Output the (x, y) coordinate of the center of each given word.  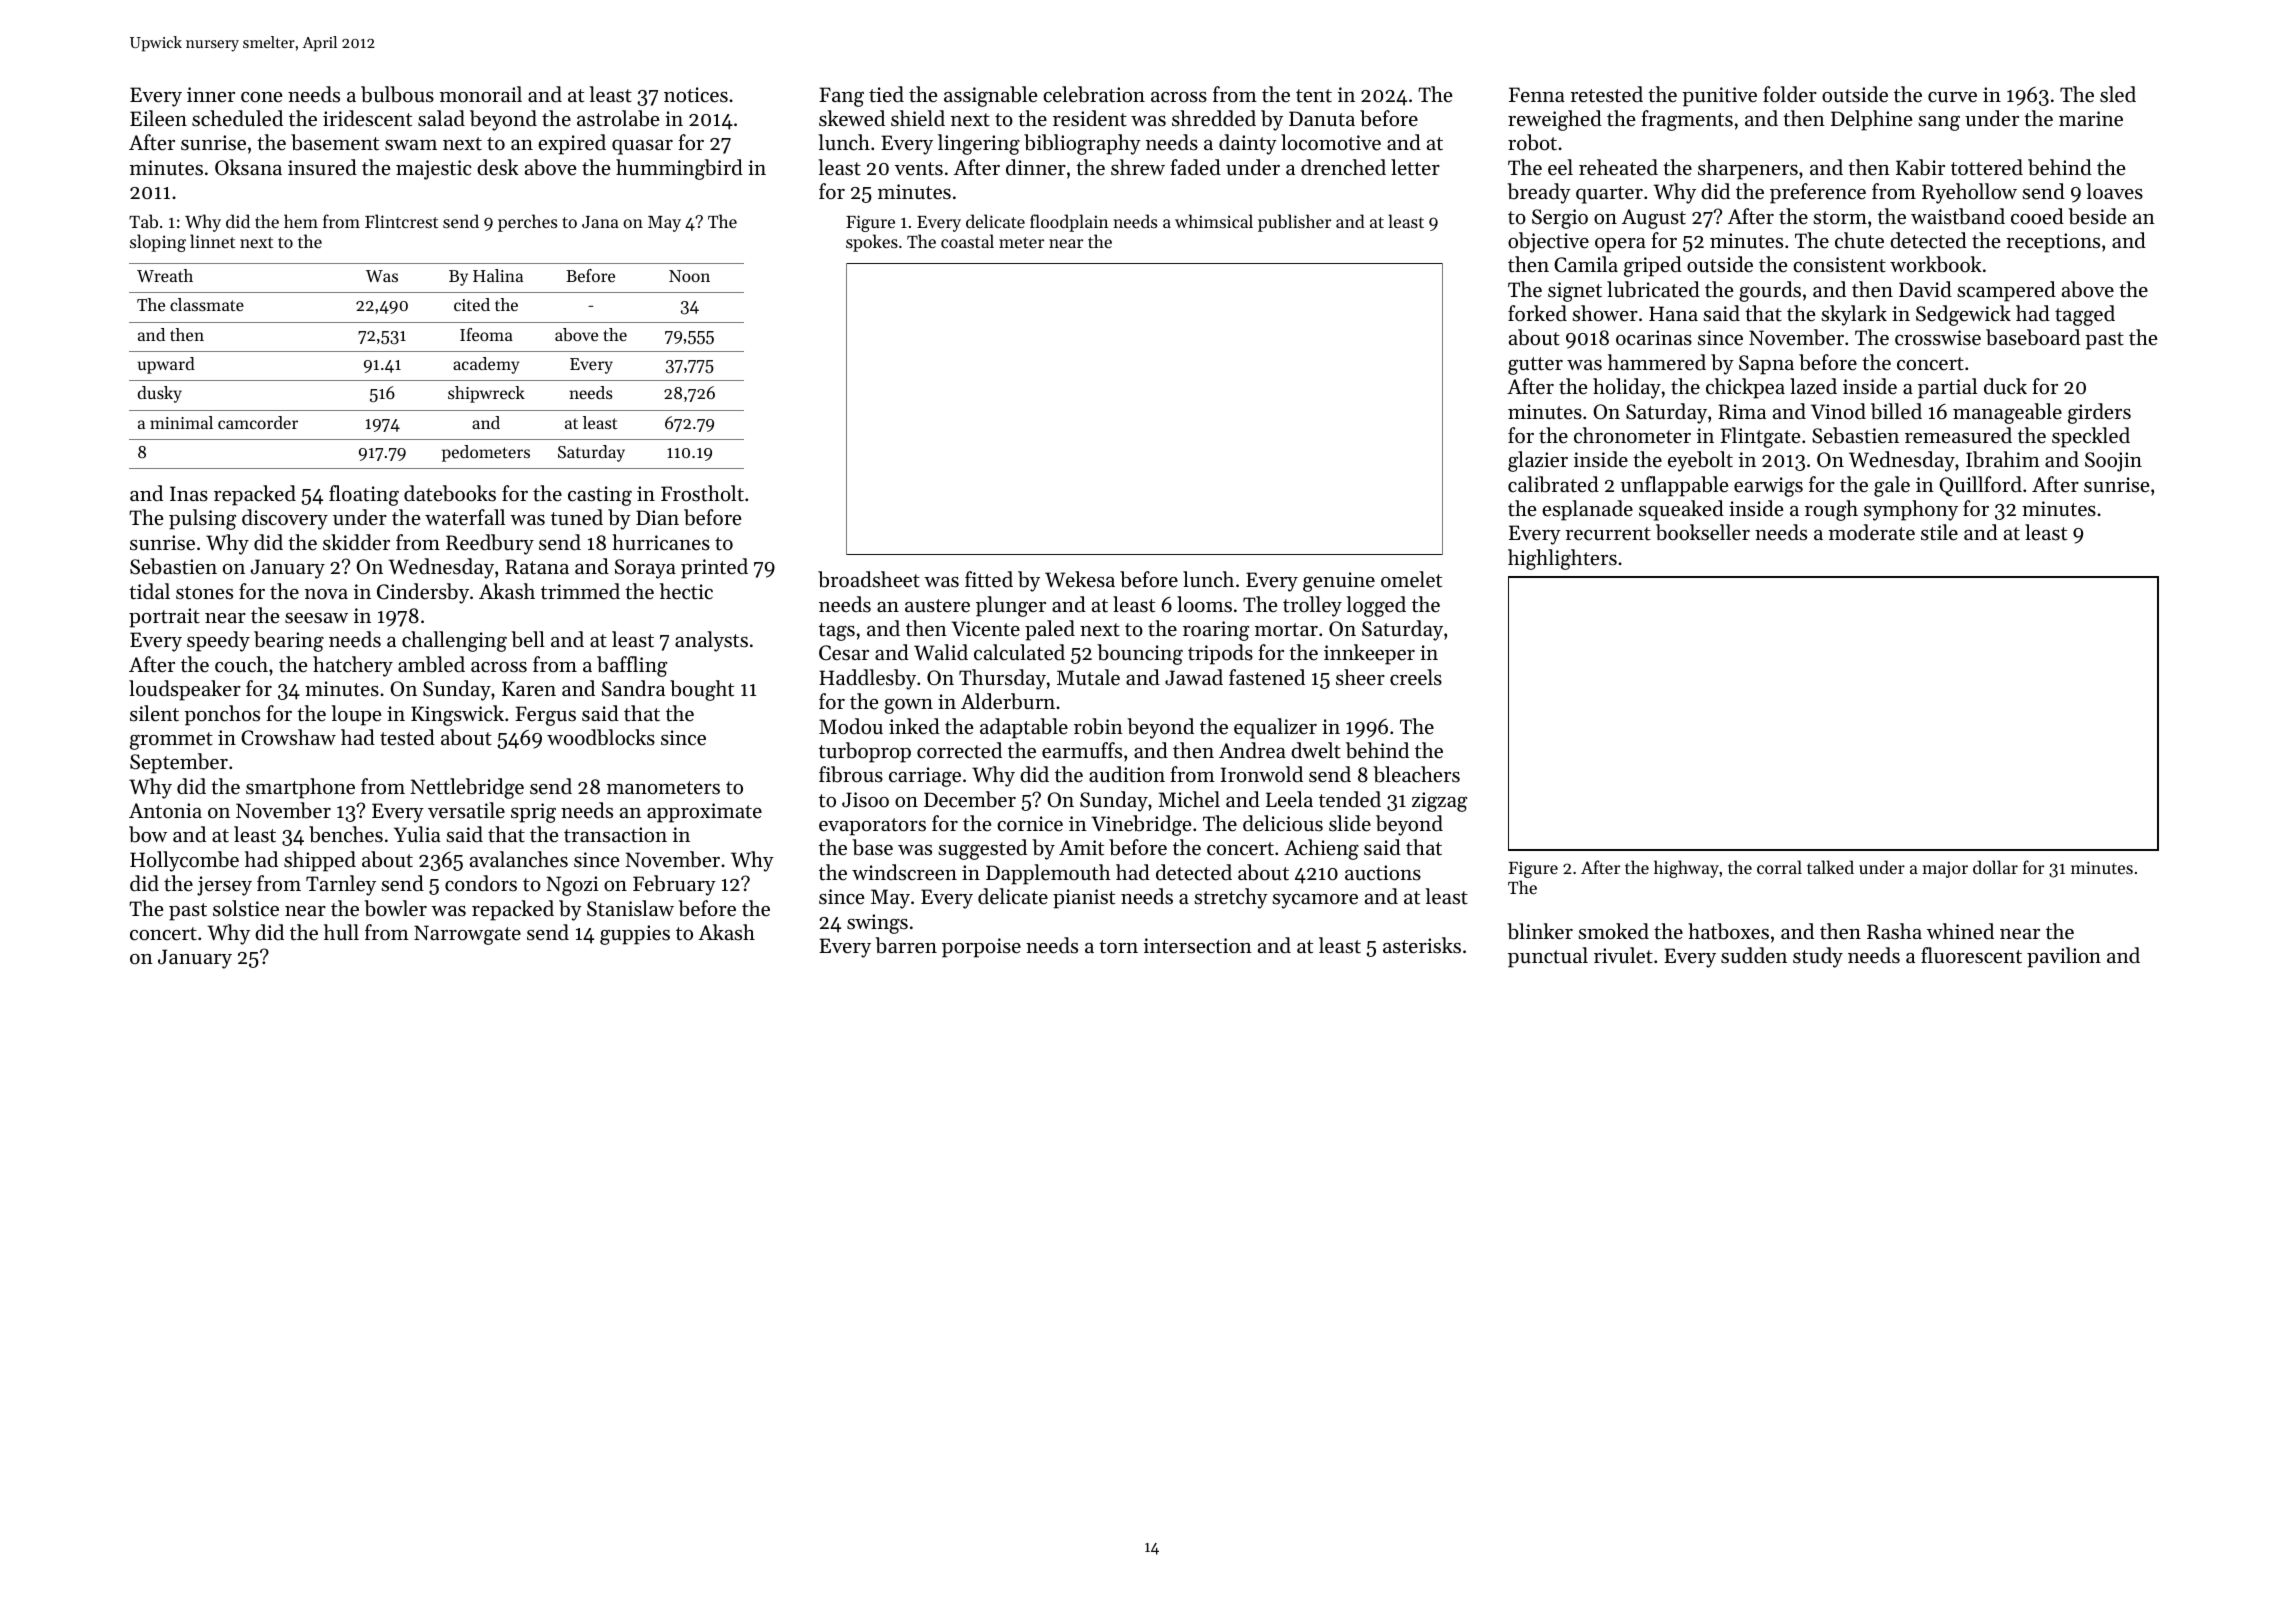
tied (886, 94)
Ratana (537, 567)
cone (262, 97)
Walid (941, 652)
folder (1790, 94)
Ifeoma (486, 334)
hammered (1657, 362)
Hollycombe (184, 861)
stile (1939, 532)
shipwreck (486, 394)
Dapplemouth (1048, 874)
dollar (1995, 867)
